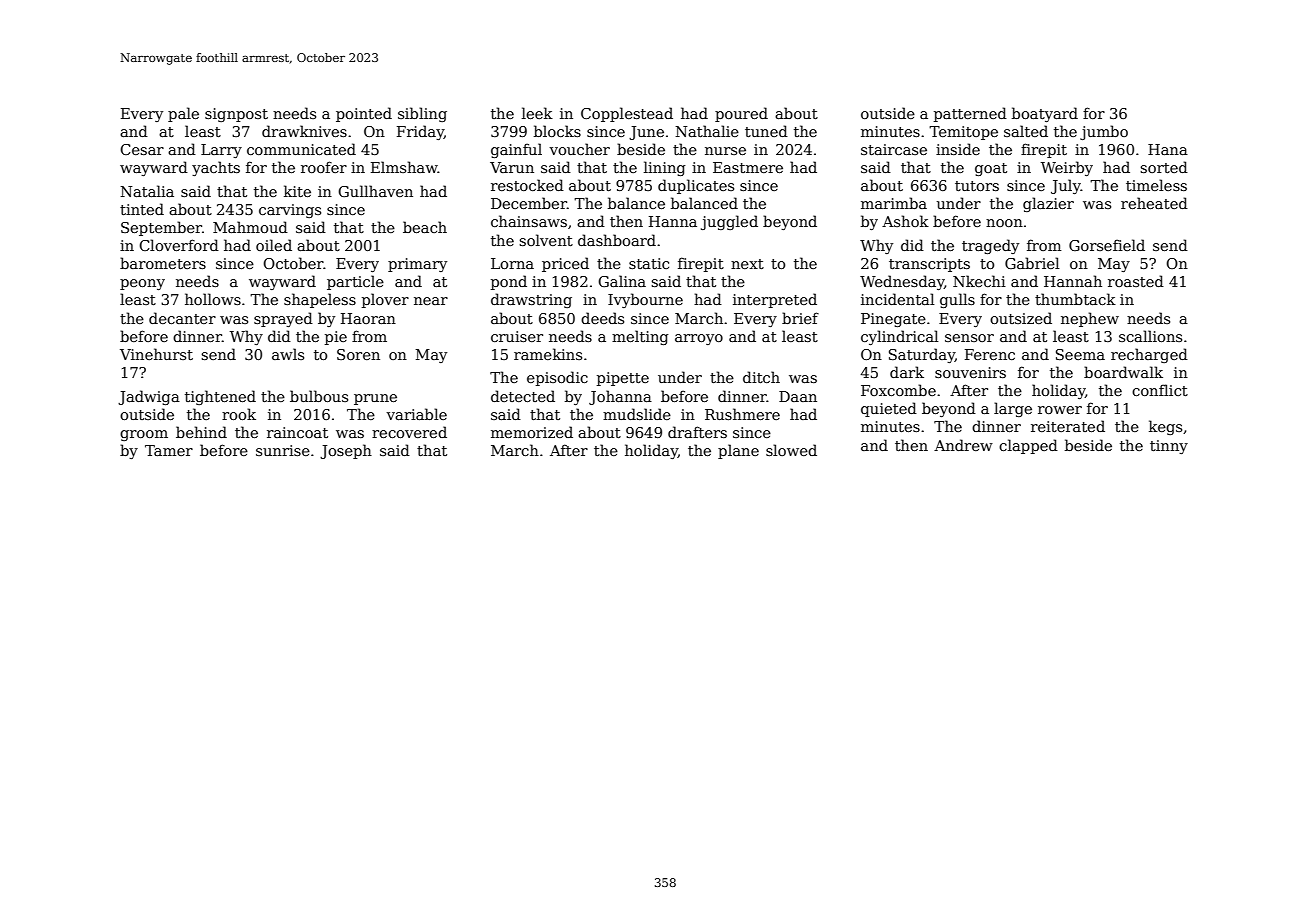  I want to click on tinny, so click(1169, 447).
